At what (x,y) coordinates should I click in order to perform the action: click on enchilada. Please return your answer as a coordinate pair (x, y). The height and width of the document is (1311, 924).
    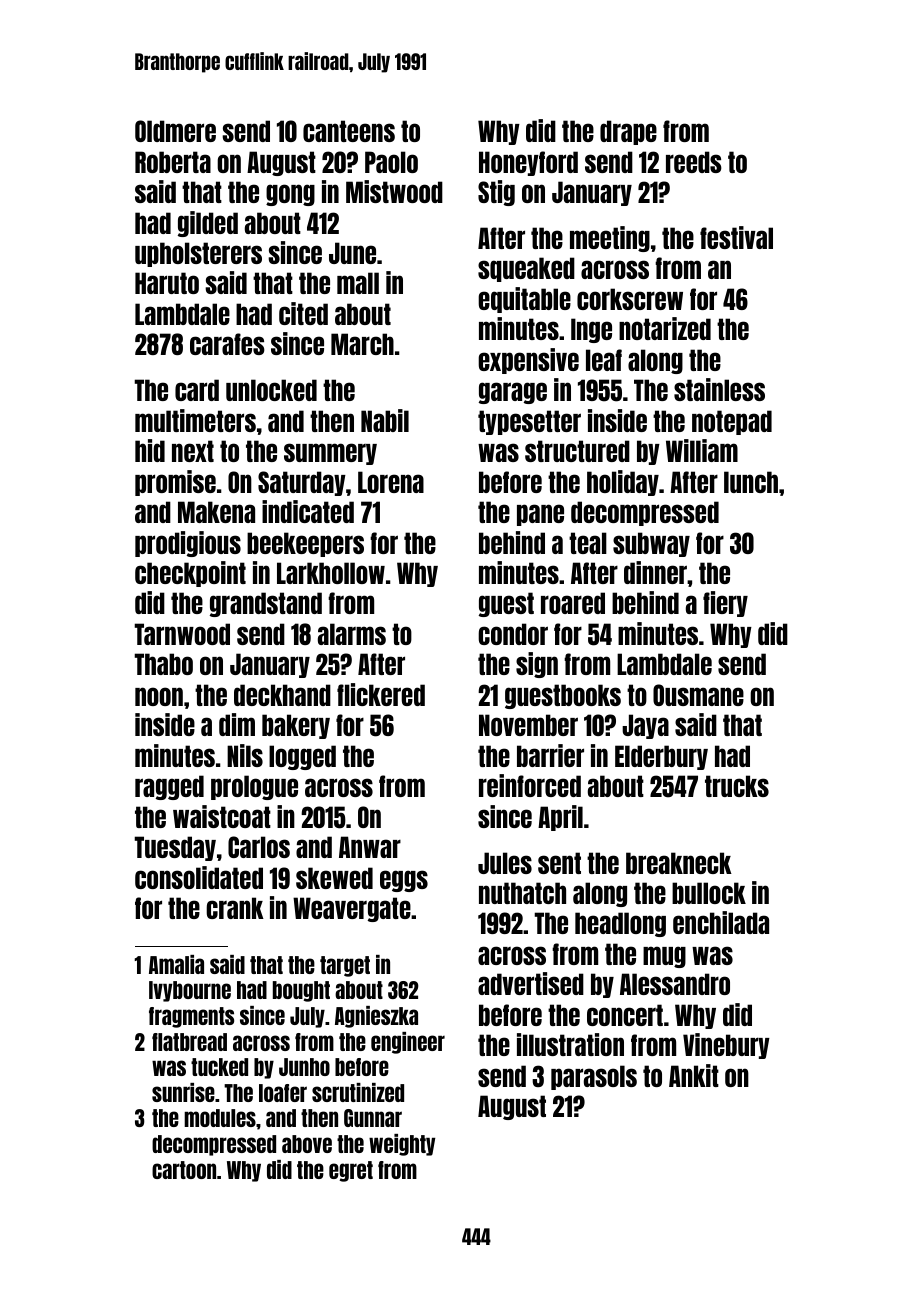
    Looking at the image, I should click on (721, 922).
